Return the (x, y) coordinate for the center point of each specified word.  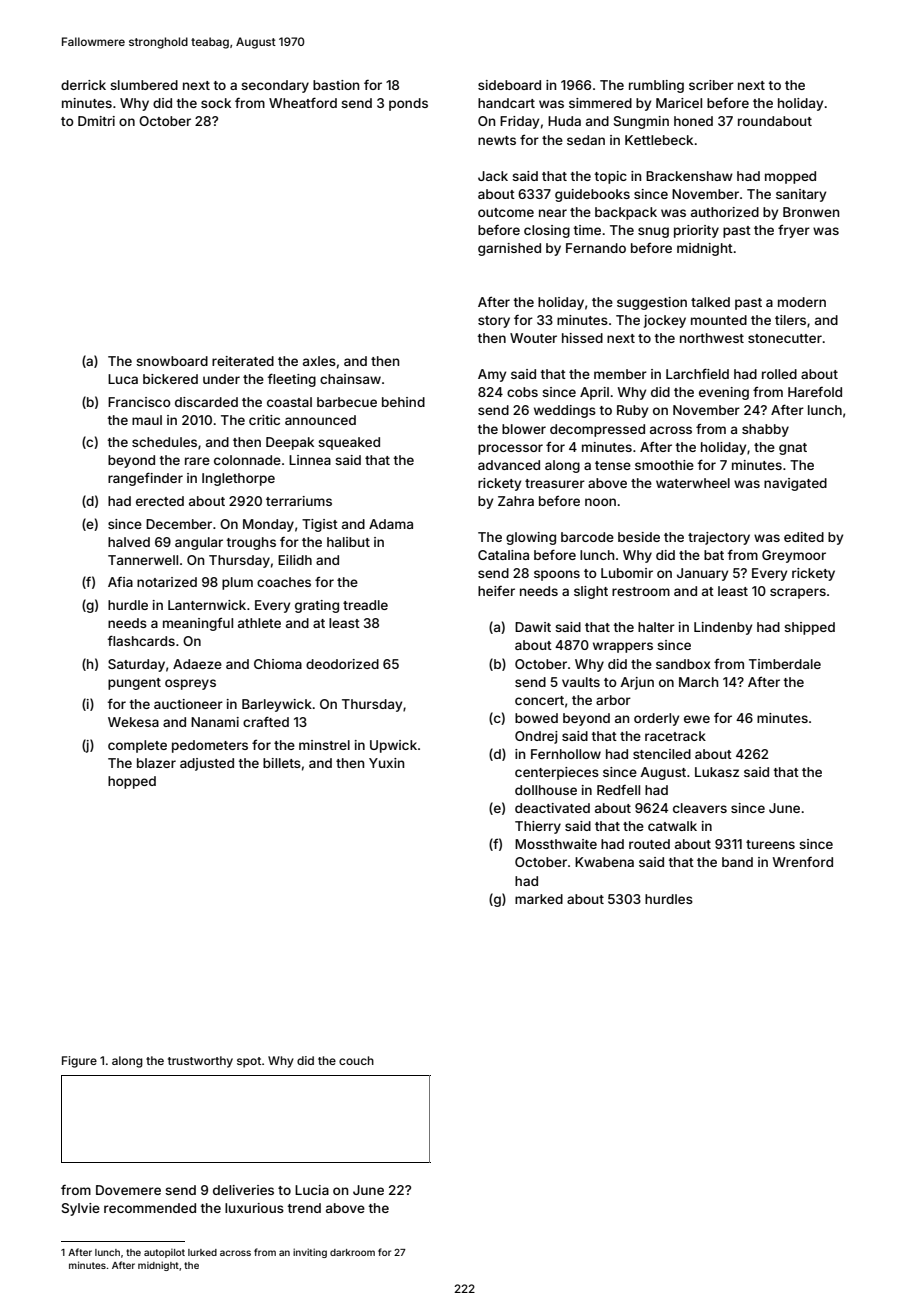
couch (356, 1060)
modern (802, 302)
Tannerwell (143, 560)
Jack (493, 176)
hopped (132, 782)
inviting (310, 1253)
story (494, 322)
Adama (391, 524)
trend (304, 1208)
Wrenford (802, 862)
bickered (170, 379)
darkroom (352, 1252)
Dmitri (96, 121)
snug (653, 232)
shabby (765, 430)
